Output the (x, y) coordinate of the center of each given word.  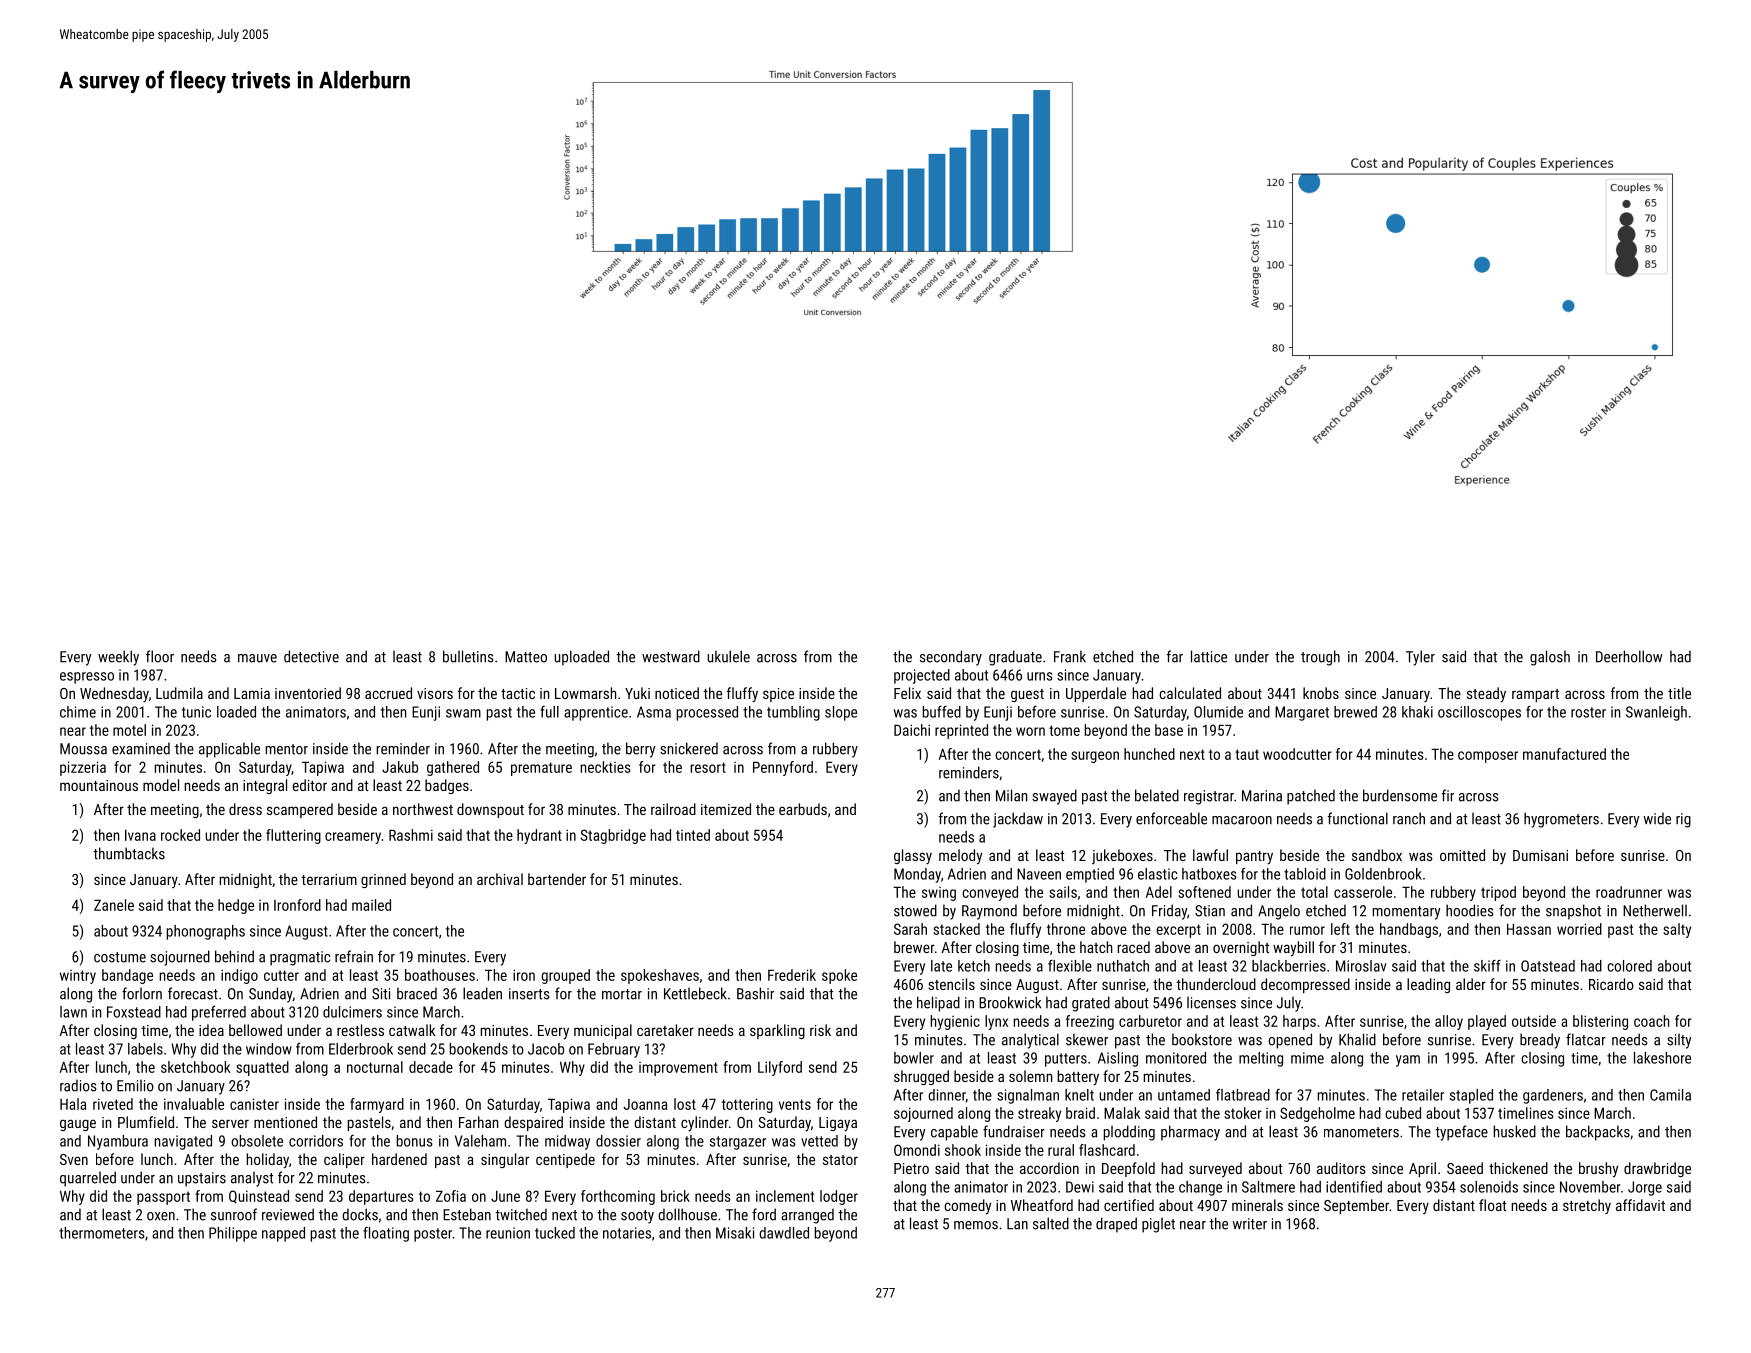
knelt (1079, 1095)
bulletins (468, 656)
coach (1651, 1021)
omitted (1462, 855)
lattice (1209, 656)
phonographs (205, 932)
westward (671, 656)
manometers (1361, 1132)
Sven (74, 1159)
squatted (262, 1068)
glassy (913, 856)
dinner (947, 1095)
